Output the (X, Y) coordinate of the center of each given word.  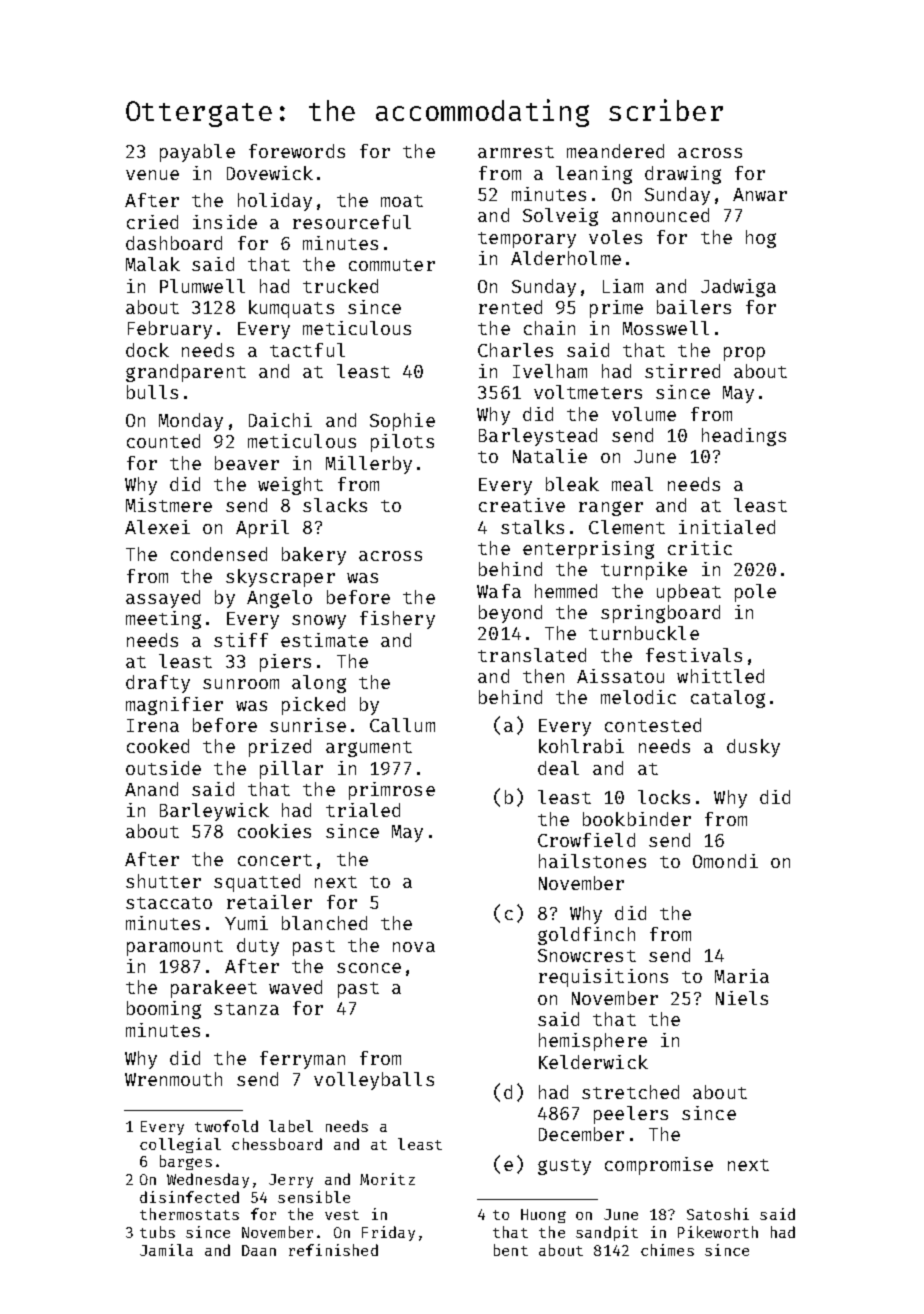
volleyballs (374, 1081)
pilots (402, 443)
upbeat (689, 593)
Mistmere (169, 505)
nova (414, 947)
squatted (257, 883)
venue (152, 175)
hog (761, 239)
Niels (742, 998)
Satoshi (718, 1214)
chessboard (277, 1144)
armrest (516, 152)
